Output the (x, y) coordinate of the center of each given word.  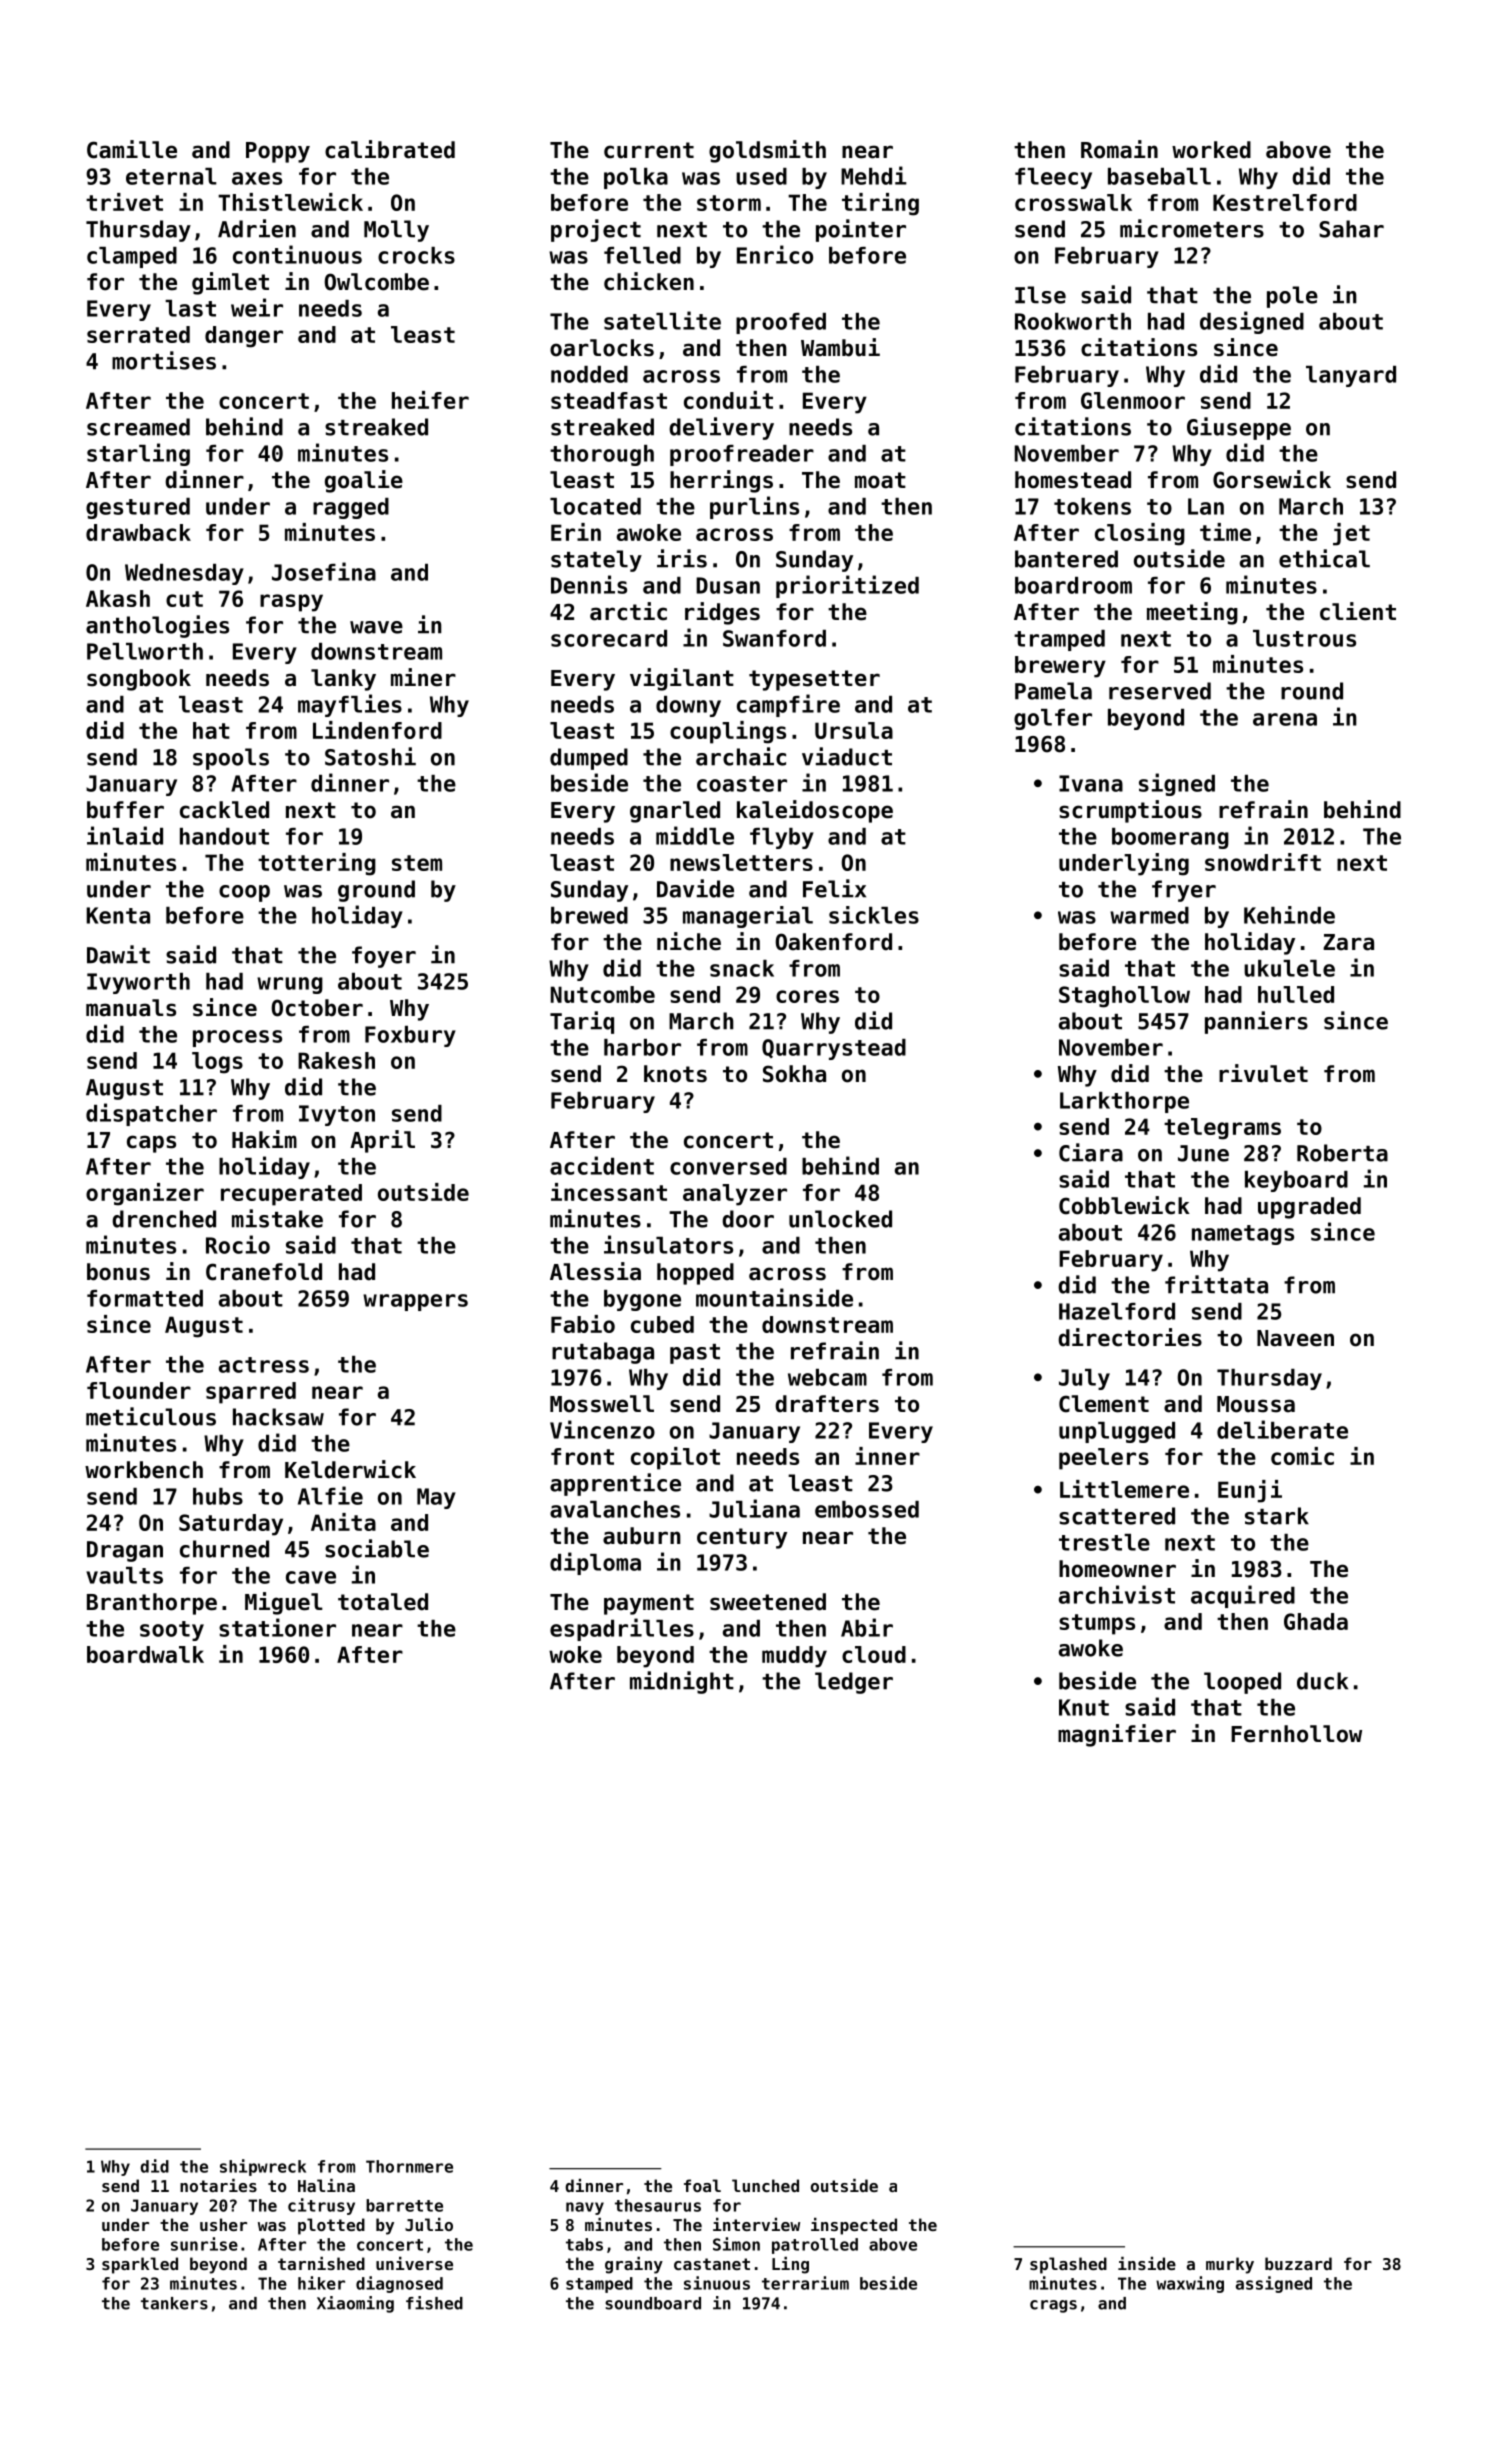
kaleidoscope (815, 811)
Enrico (775, 254)
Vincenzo (602, 1429)
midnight (682, 1682)
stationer (277, 1627)
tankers (174, 2303)
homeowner (1117, 1569)
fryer (1184, 891)
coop (244, 893)
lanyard (1351, 376)
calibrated (390, 149)
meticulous (151, 1416)
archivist (1117, 1594)
